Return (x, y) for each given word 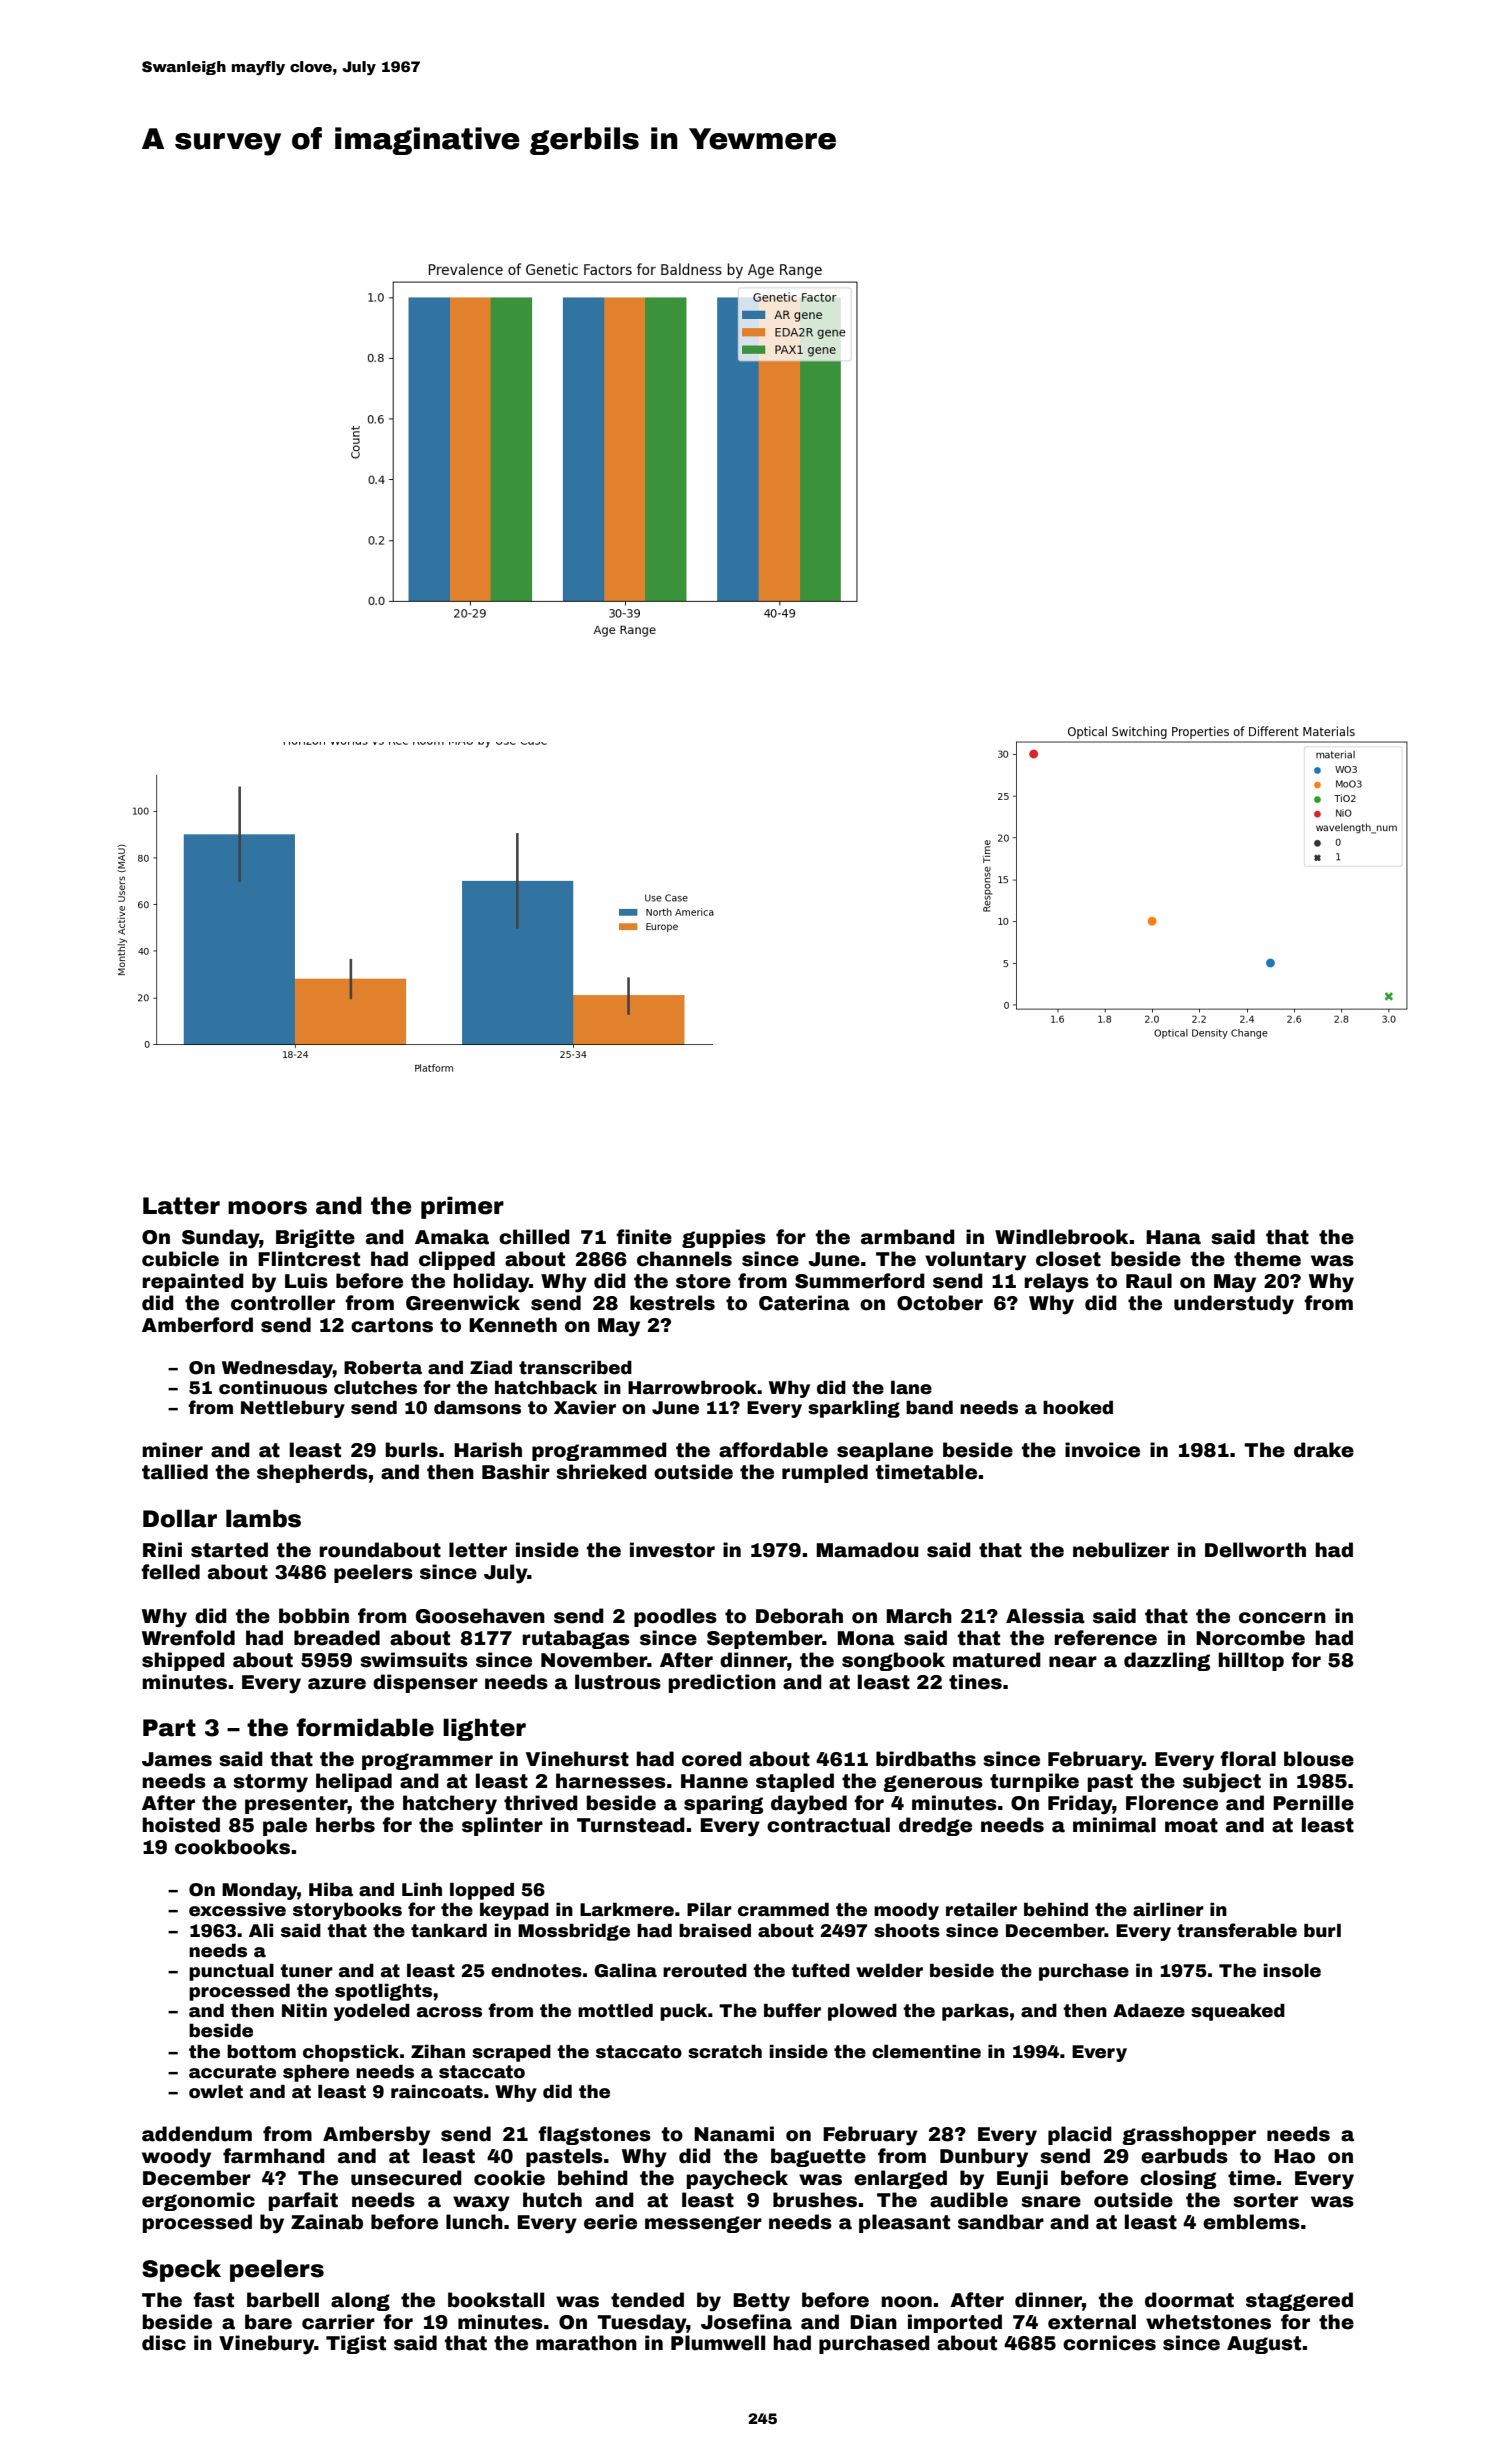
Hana (1173, 1237)
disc (164, 2343)
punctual (231, 1972)
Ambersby (376, 2136)
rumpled (825, 1473)
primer (462, 1207)
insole (1292, 1970)
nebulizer (1121, 1550)
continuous (273, 1387)
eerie (610, 2222)
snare (1051, 2202)
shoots (907, 1930)
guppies (724, 1238)
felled (170, 1572)
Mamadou (867, 1550)
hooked (1078, 1407)
